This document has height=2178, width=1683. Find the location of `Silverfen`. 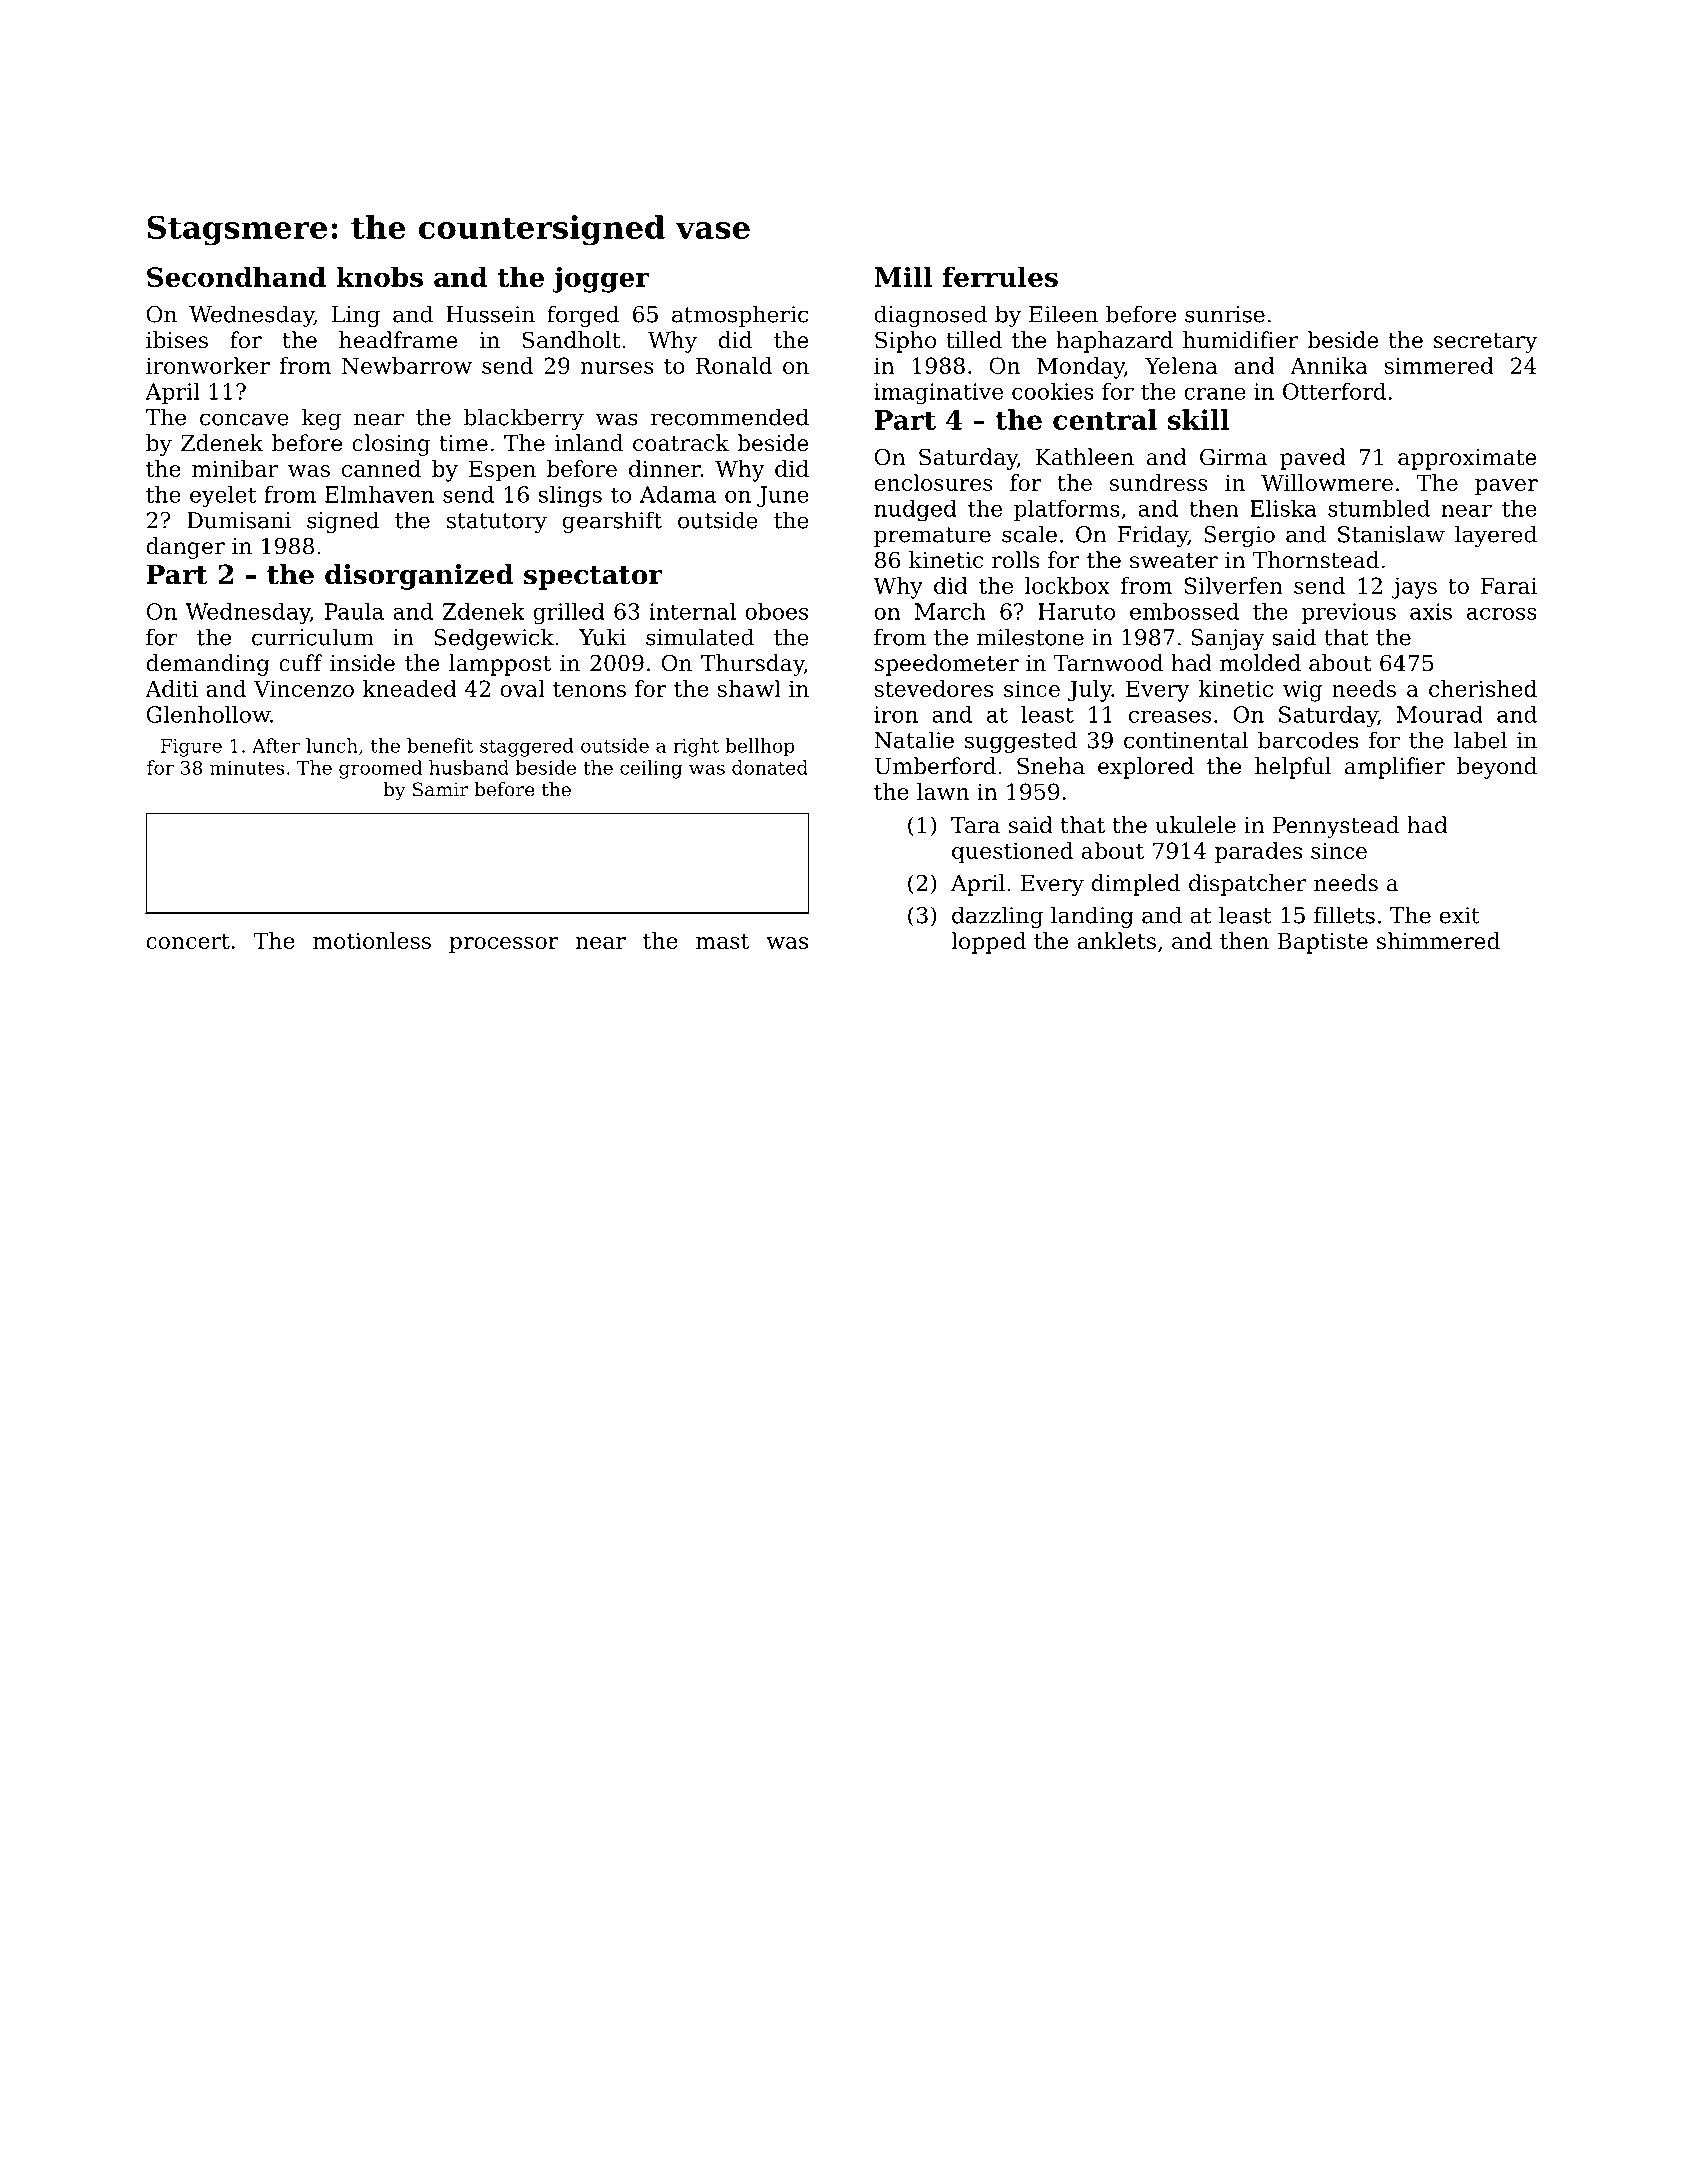

Silverfen is located at coordinates (1234, 585).
